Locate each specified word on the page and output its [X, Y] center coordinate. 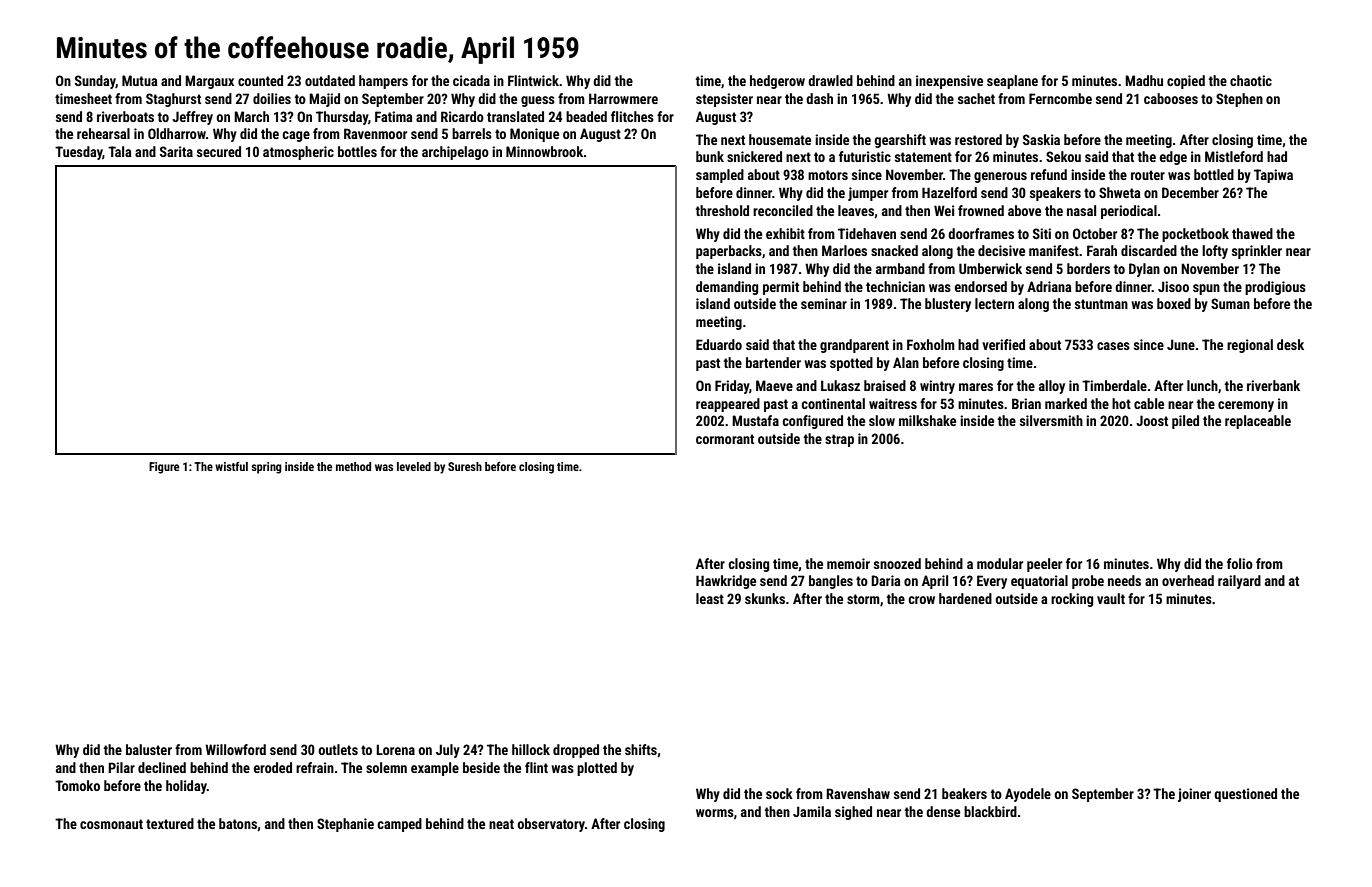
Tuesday [79, 153]
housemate [780, 139]
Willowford [235, 749]
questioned [1245, 795]
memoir [848, 563]
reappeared [728, 405]
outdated [330, 80]
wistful [231, 466]
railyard [1239, 582]
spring [266, 468]
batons [238, 823]
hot [1121, 403]
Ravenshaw [858, 793]
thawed [1252, 233]
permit [781, 288]
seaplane [1012, 82]
